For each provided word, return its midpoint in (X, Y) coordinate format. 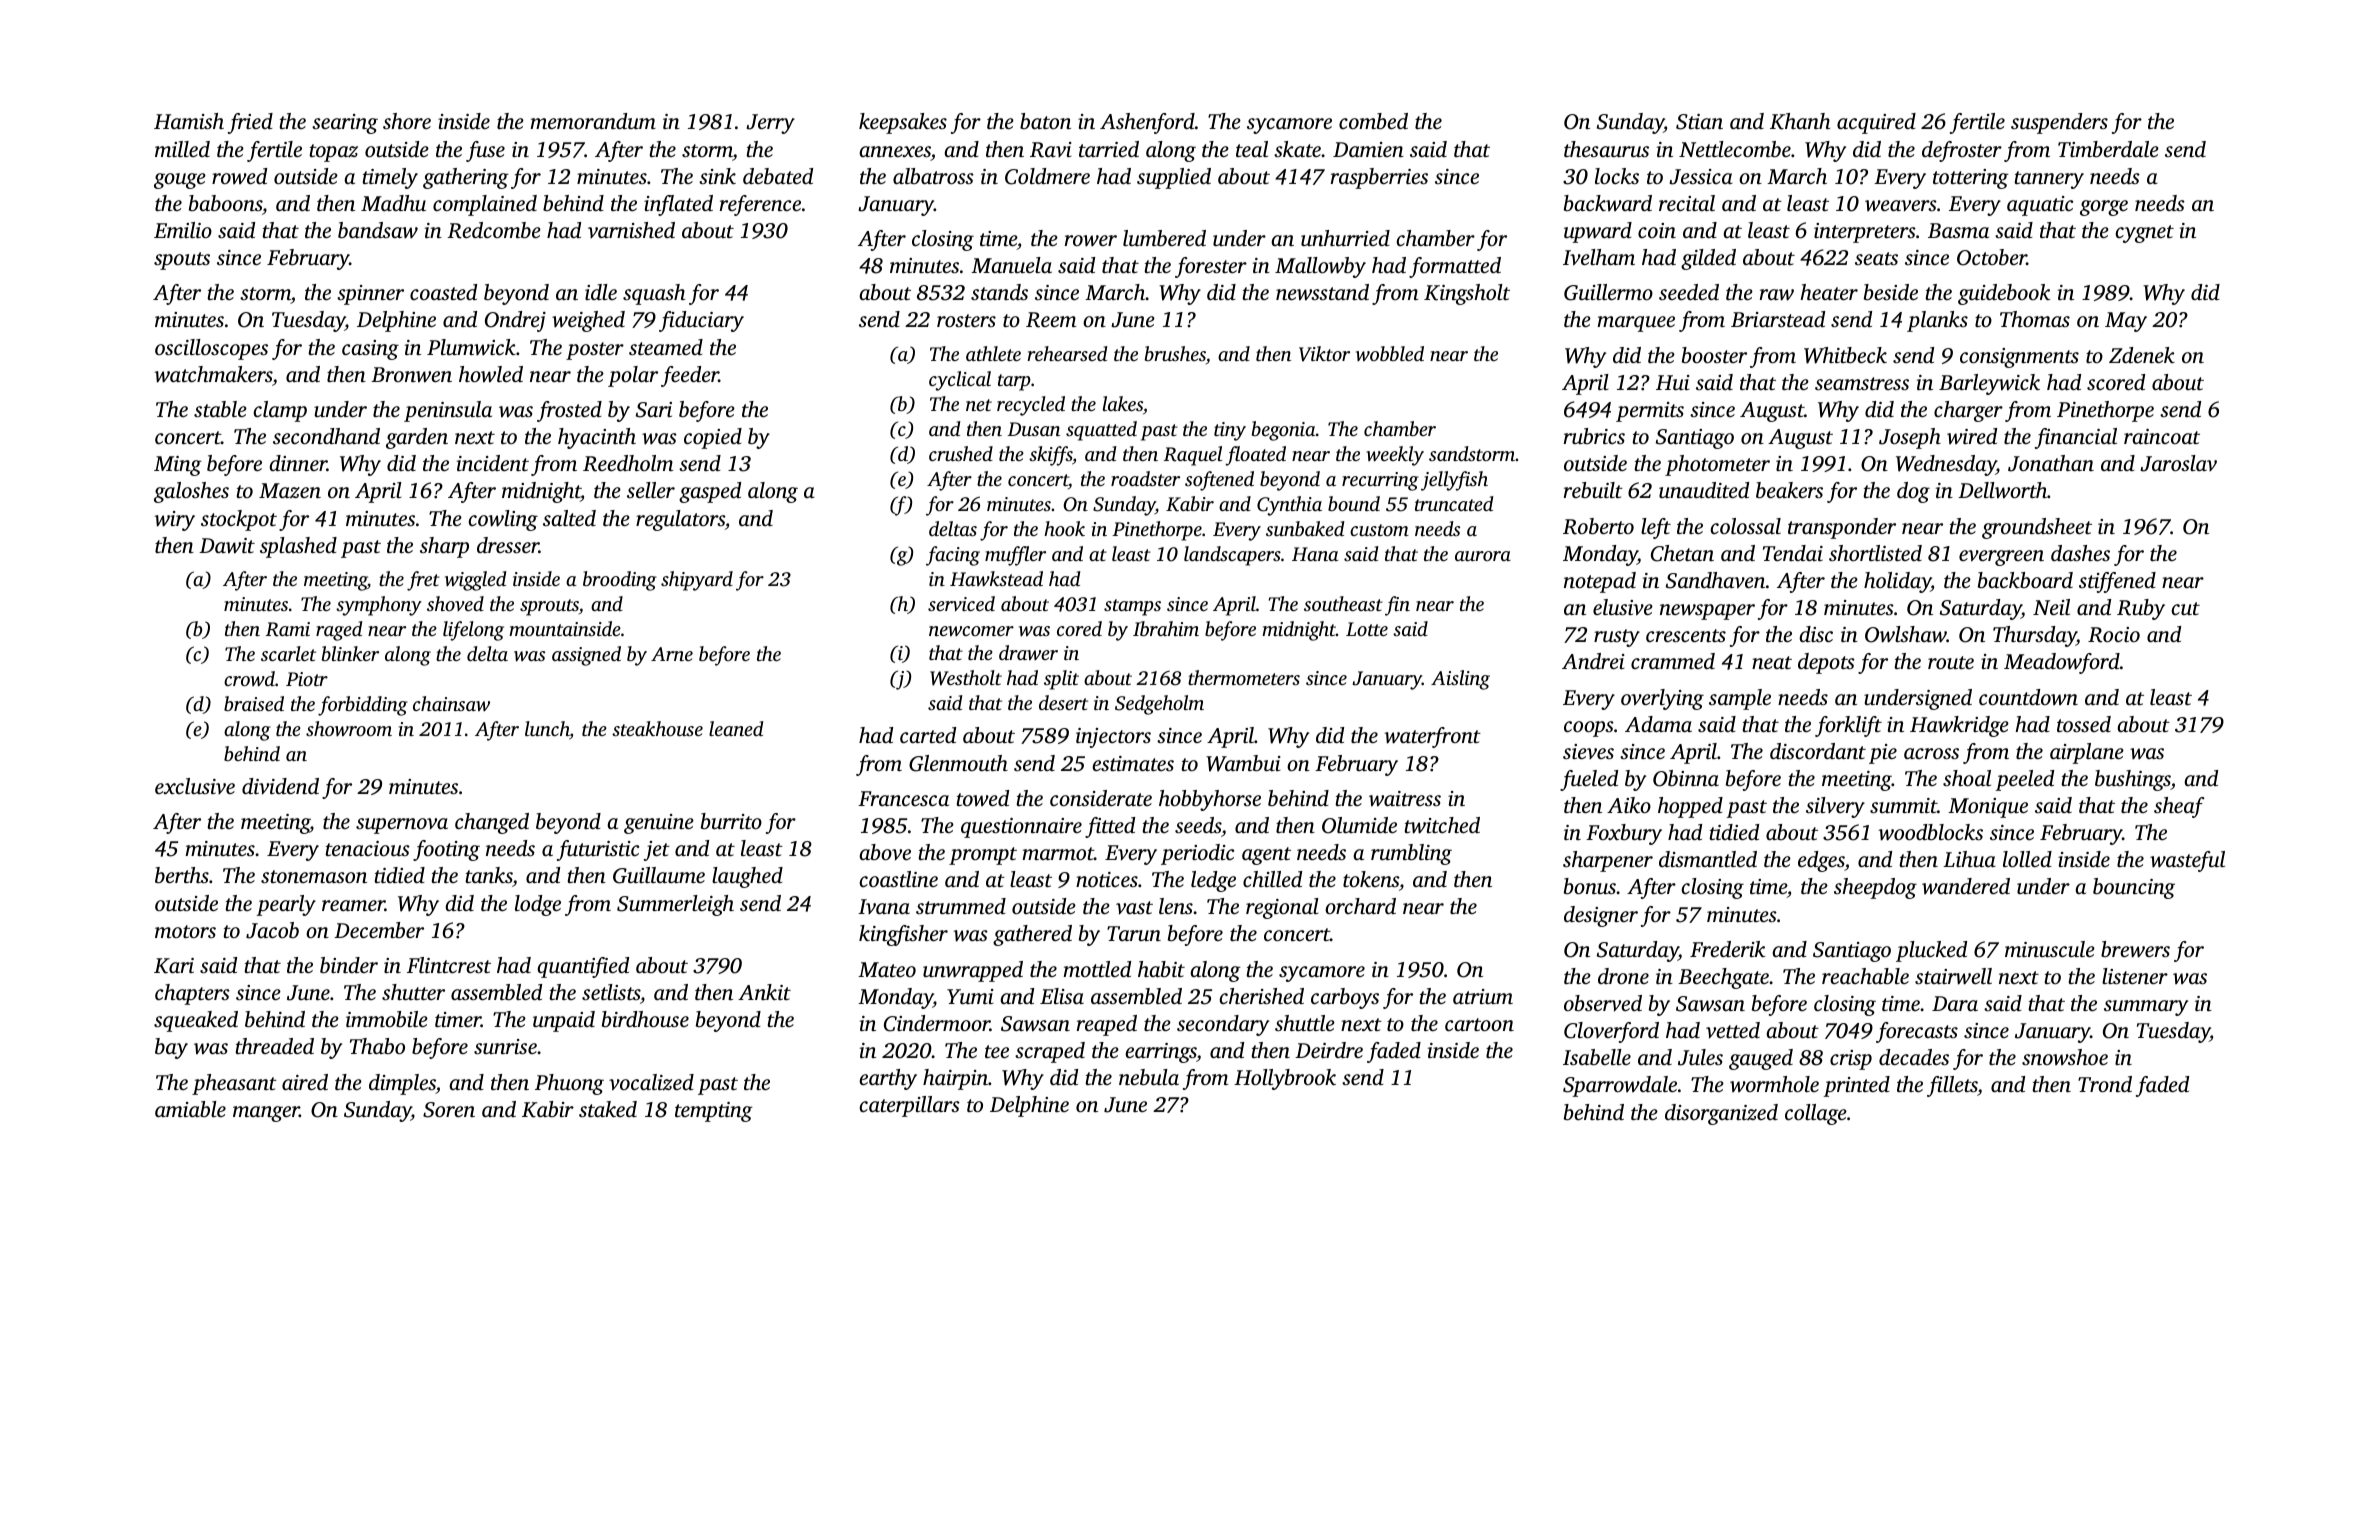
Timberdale (2108, 149)
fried (250, 123)
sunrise (505, 1046)
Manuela (1011, 265)
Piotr (307, 679)
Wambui (1243, 763)
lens (1176, 906)
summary (2146, 1008)
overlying (1662, 699)
